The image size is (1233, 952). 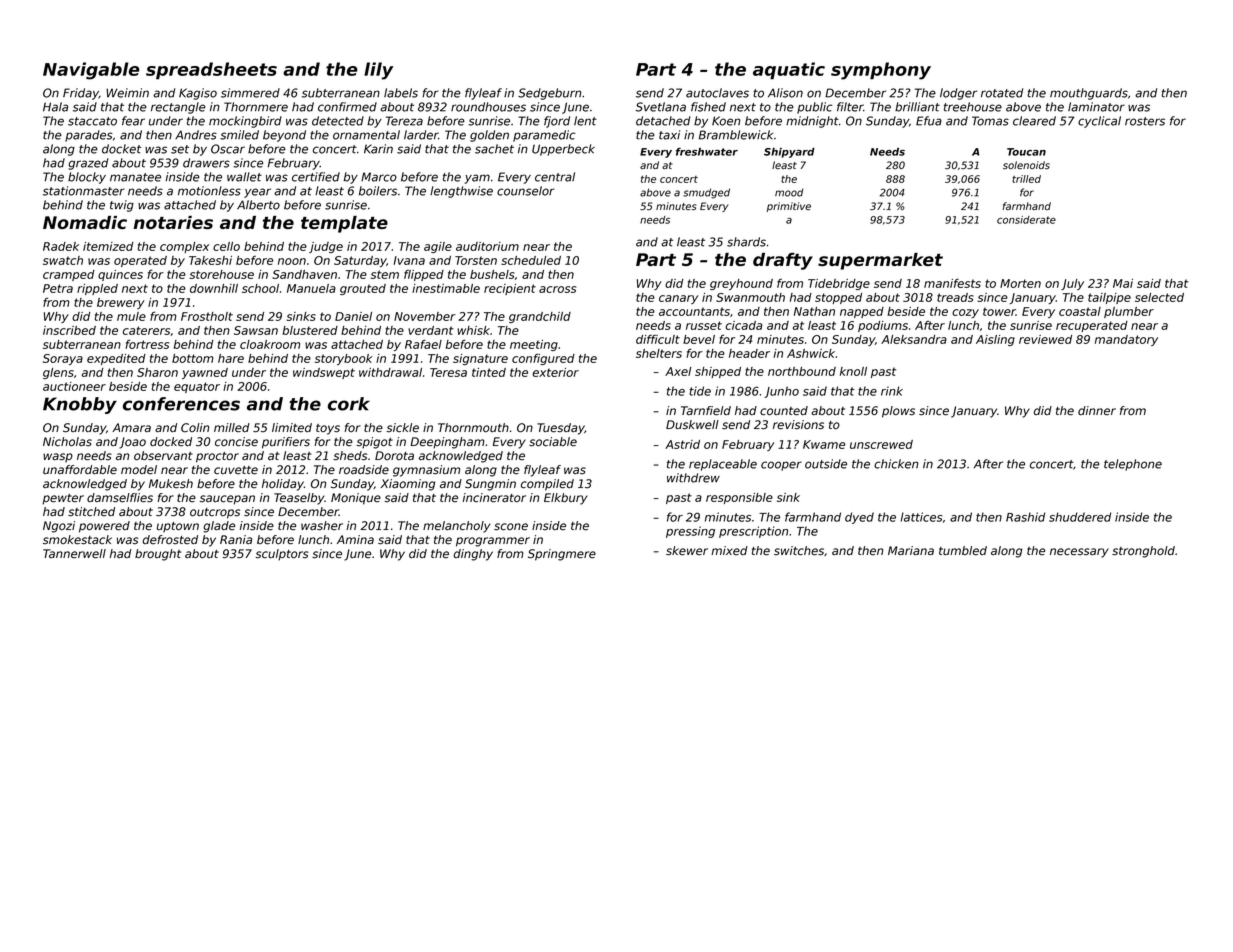 What do you see at coordinates (58, 458) in the screenshot?
I see `wasp` at bounding box center [58, 458].
